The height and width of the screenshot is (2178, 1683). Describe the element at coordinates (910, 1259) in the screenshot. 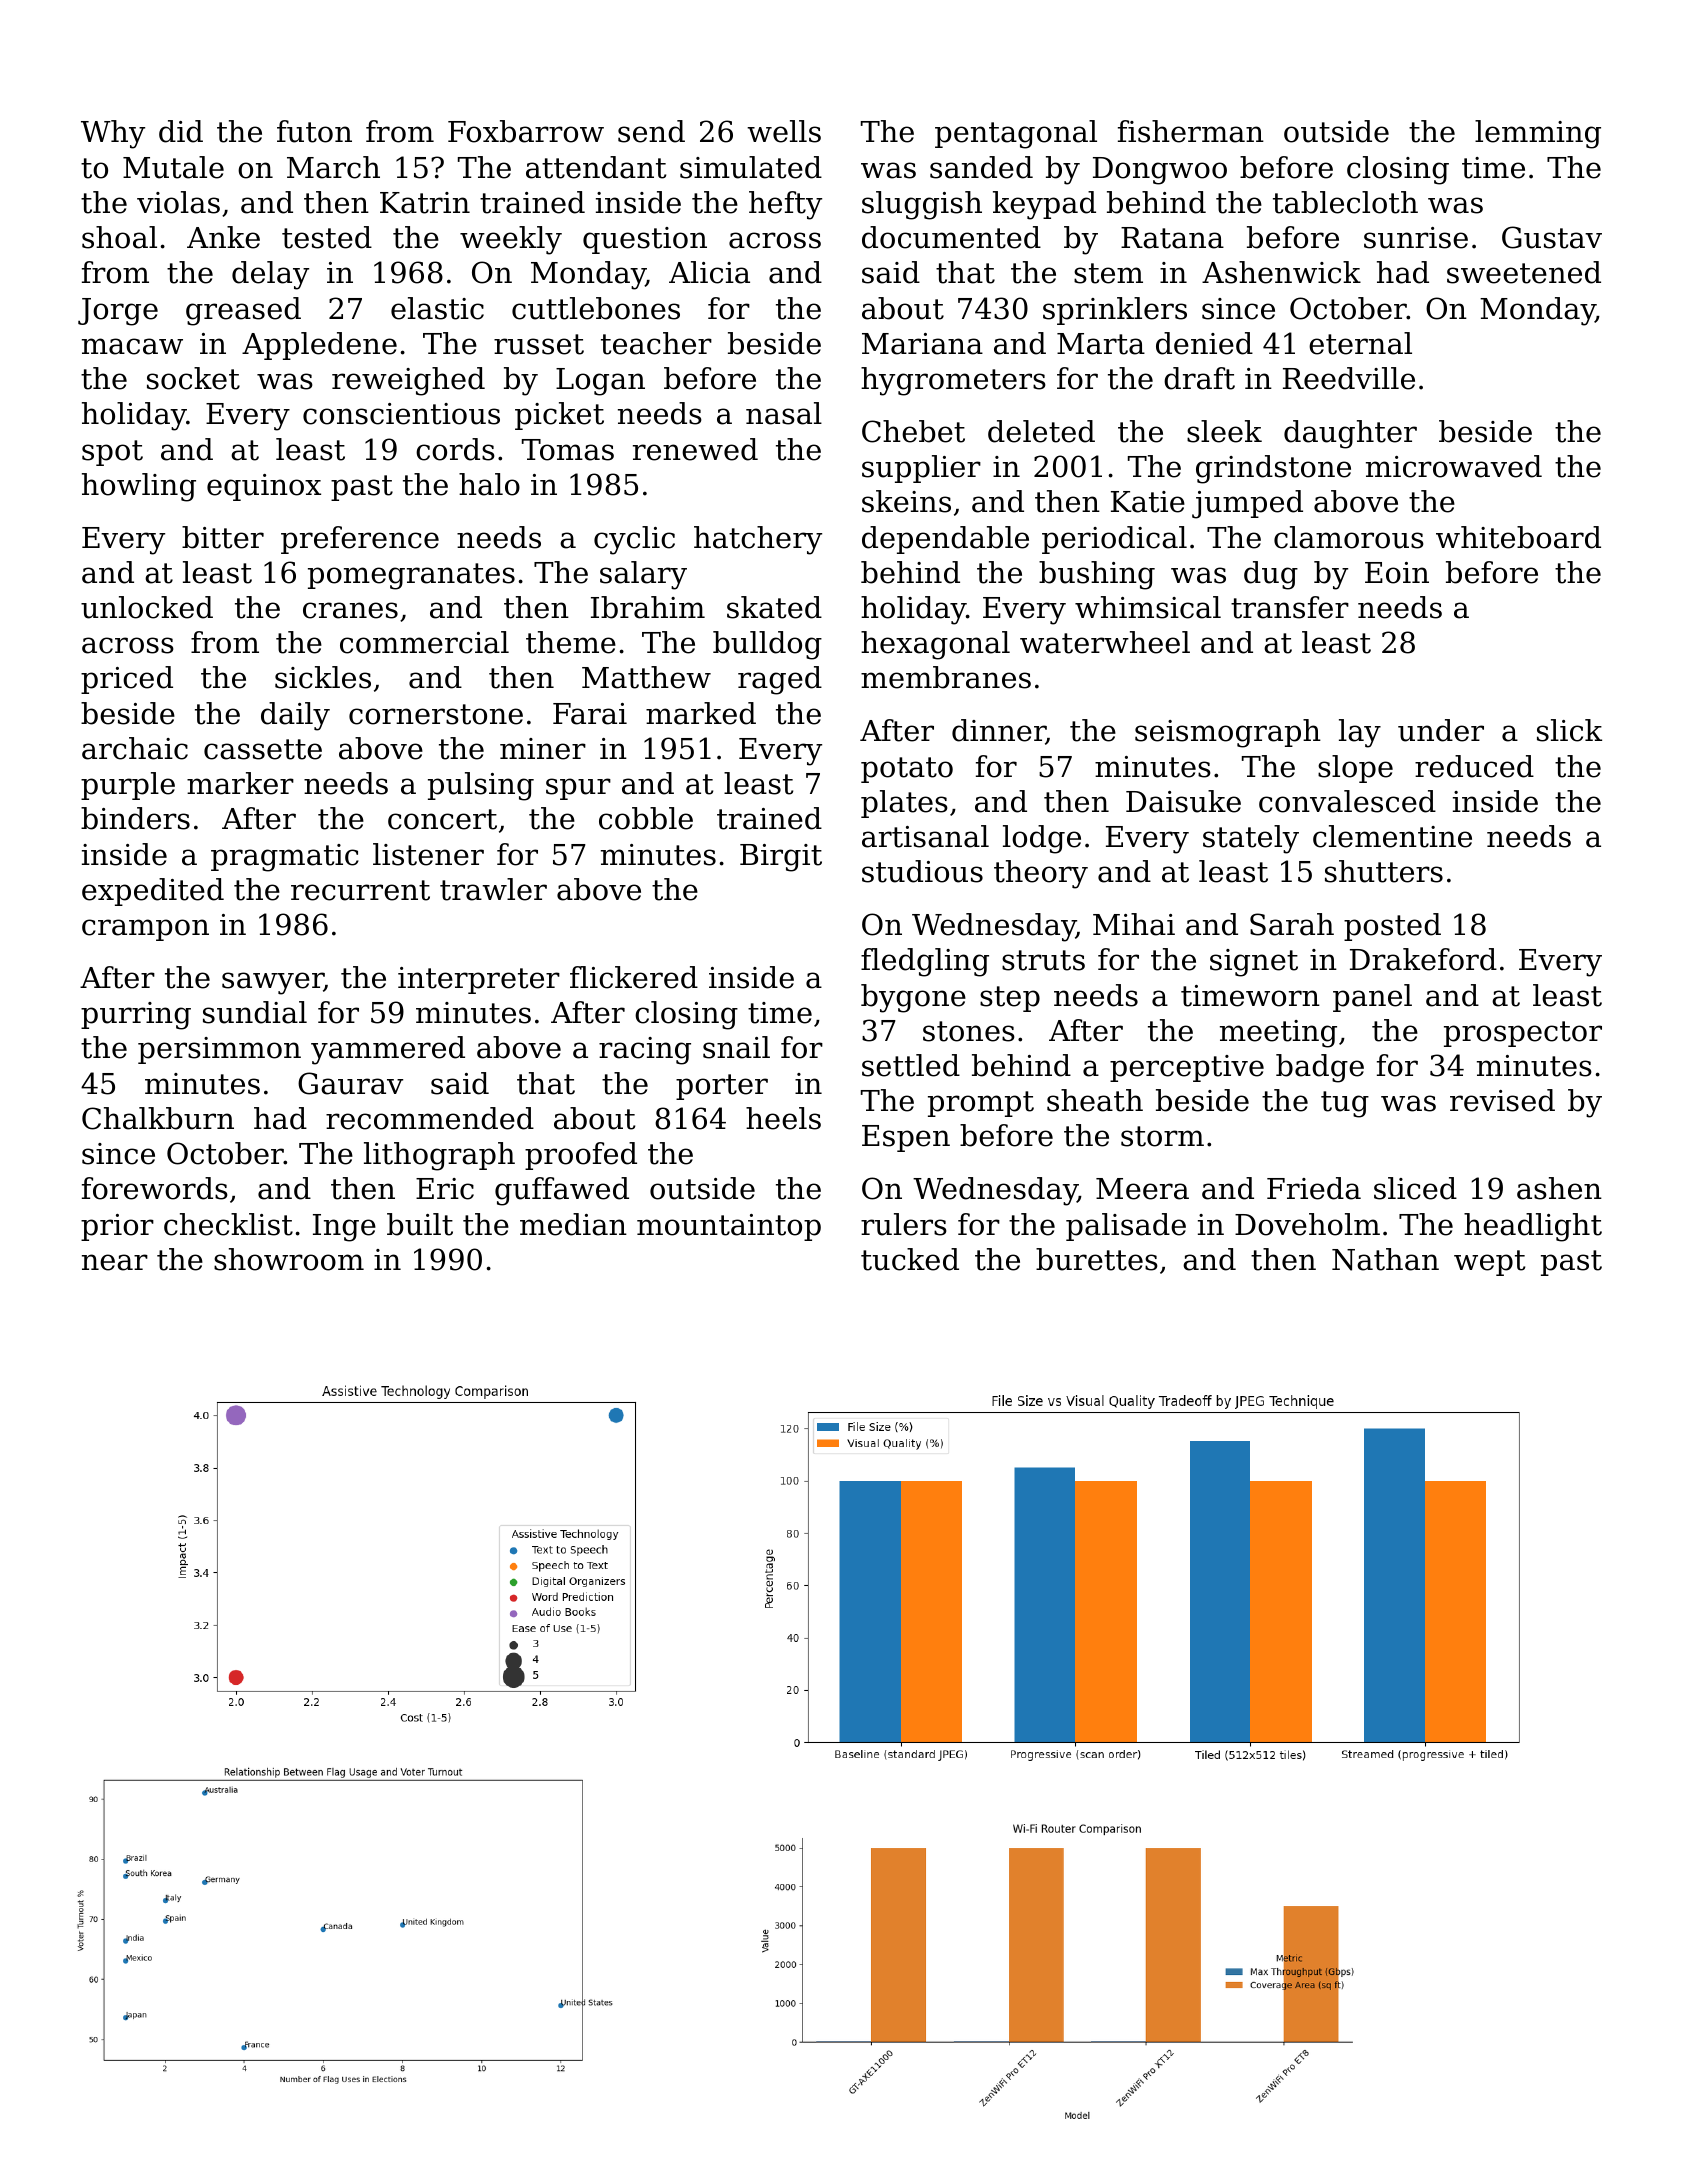

I see `tucked` at that location.
